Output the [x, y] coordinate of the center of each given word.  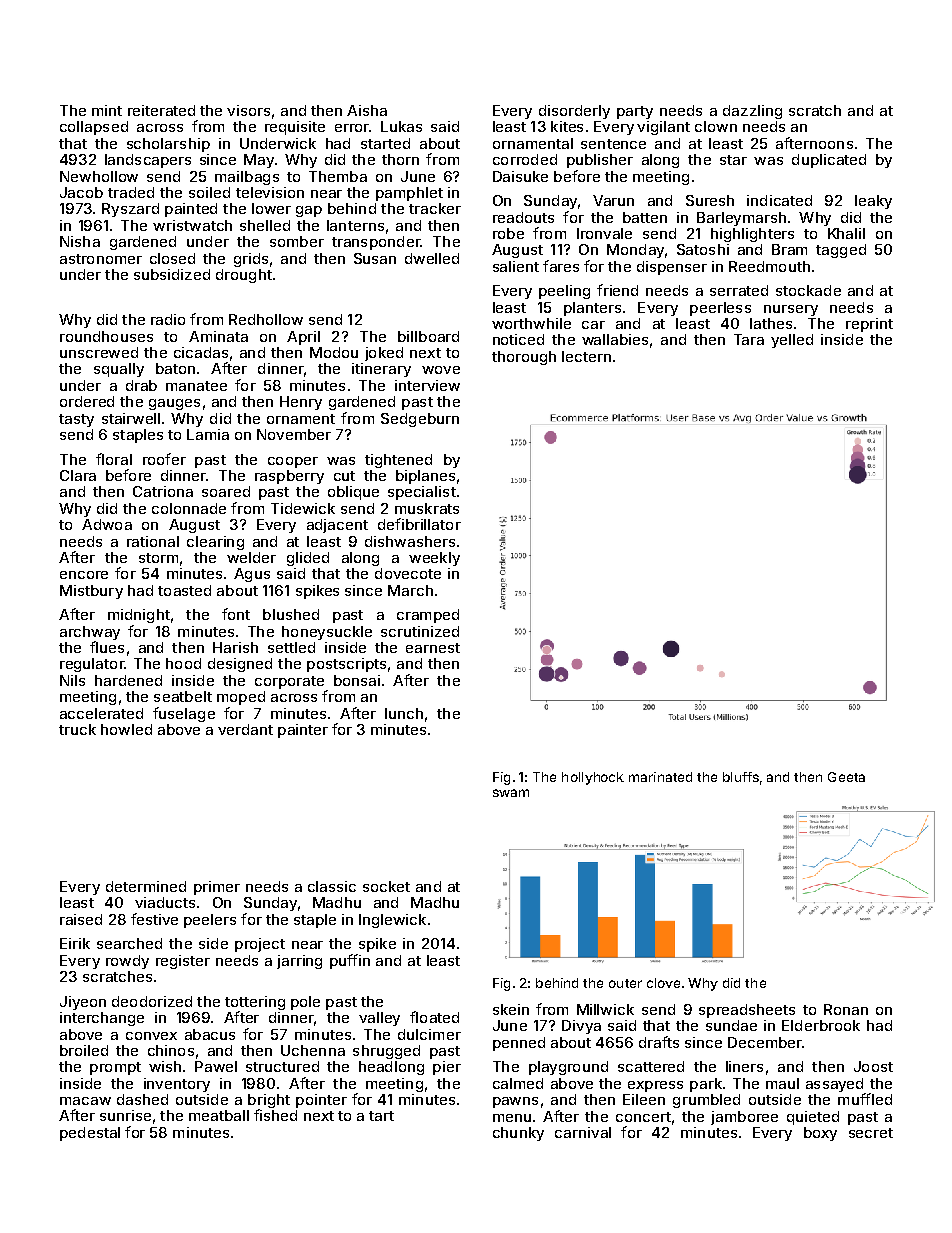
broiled [84, 1050]
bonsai [357, 680]
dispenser [672, 268]
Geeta [846, 777]
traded [131, 192]
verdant [245, 729]
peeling [564, 292]
